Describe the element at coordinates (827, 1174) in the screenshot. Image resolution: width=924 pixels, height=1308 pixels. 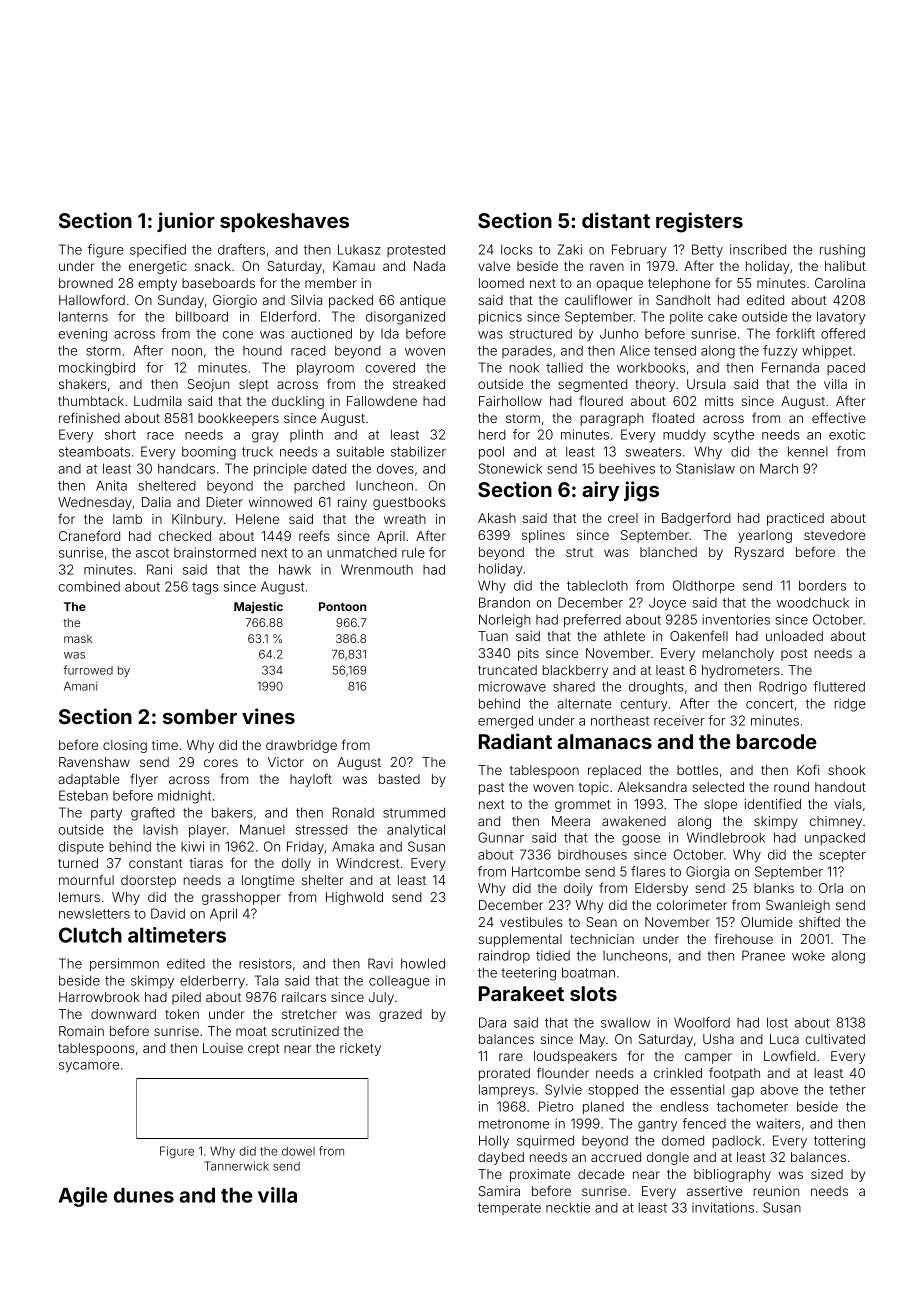
I see `sized` at that location.
